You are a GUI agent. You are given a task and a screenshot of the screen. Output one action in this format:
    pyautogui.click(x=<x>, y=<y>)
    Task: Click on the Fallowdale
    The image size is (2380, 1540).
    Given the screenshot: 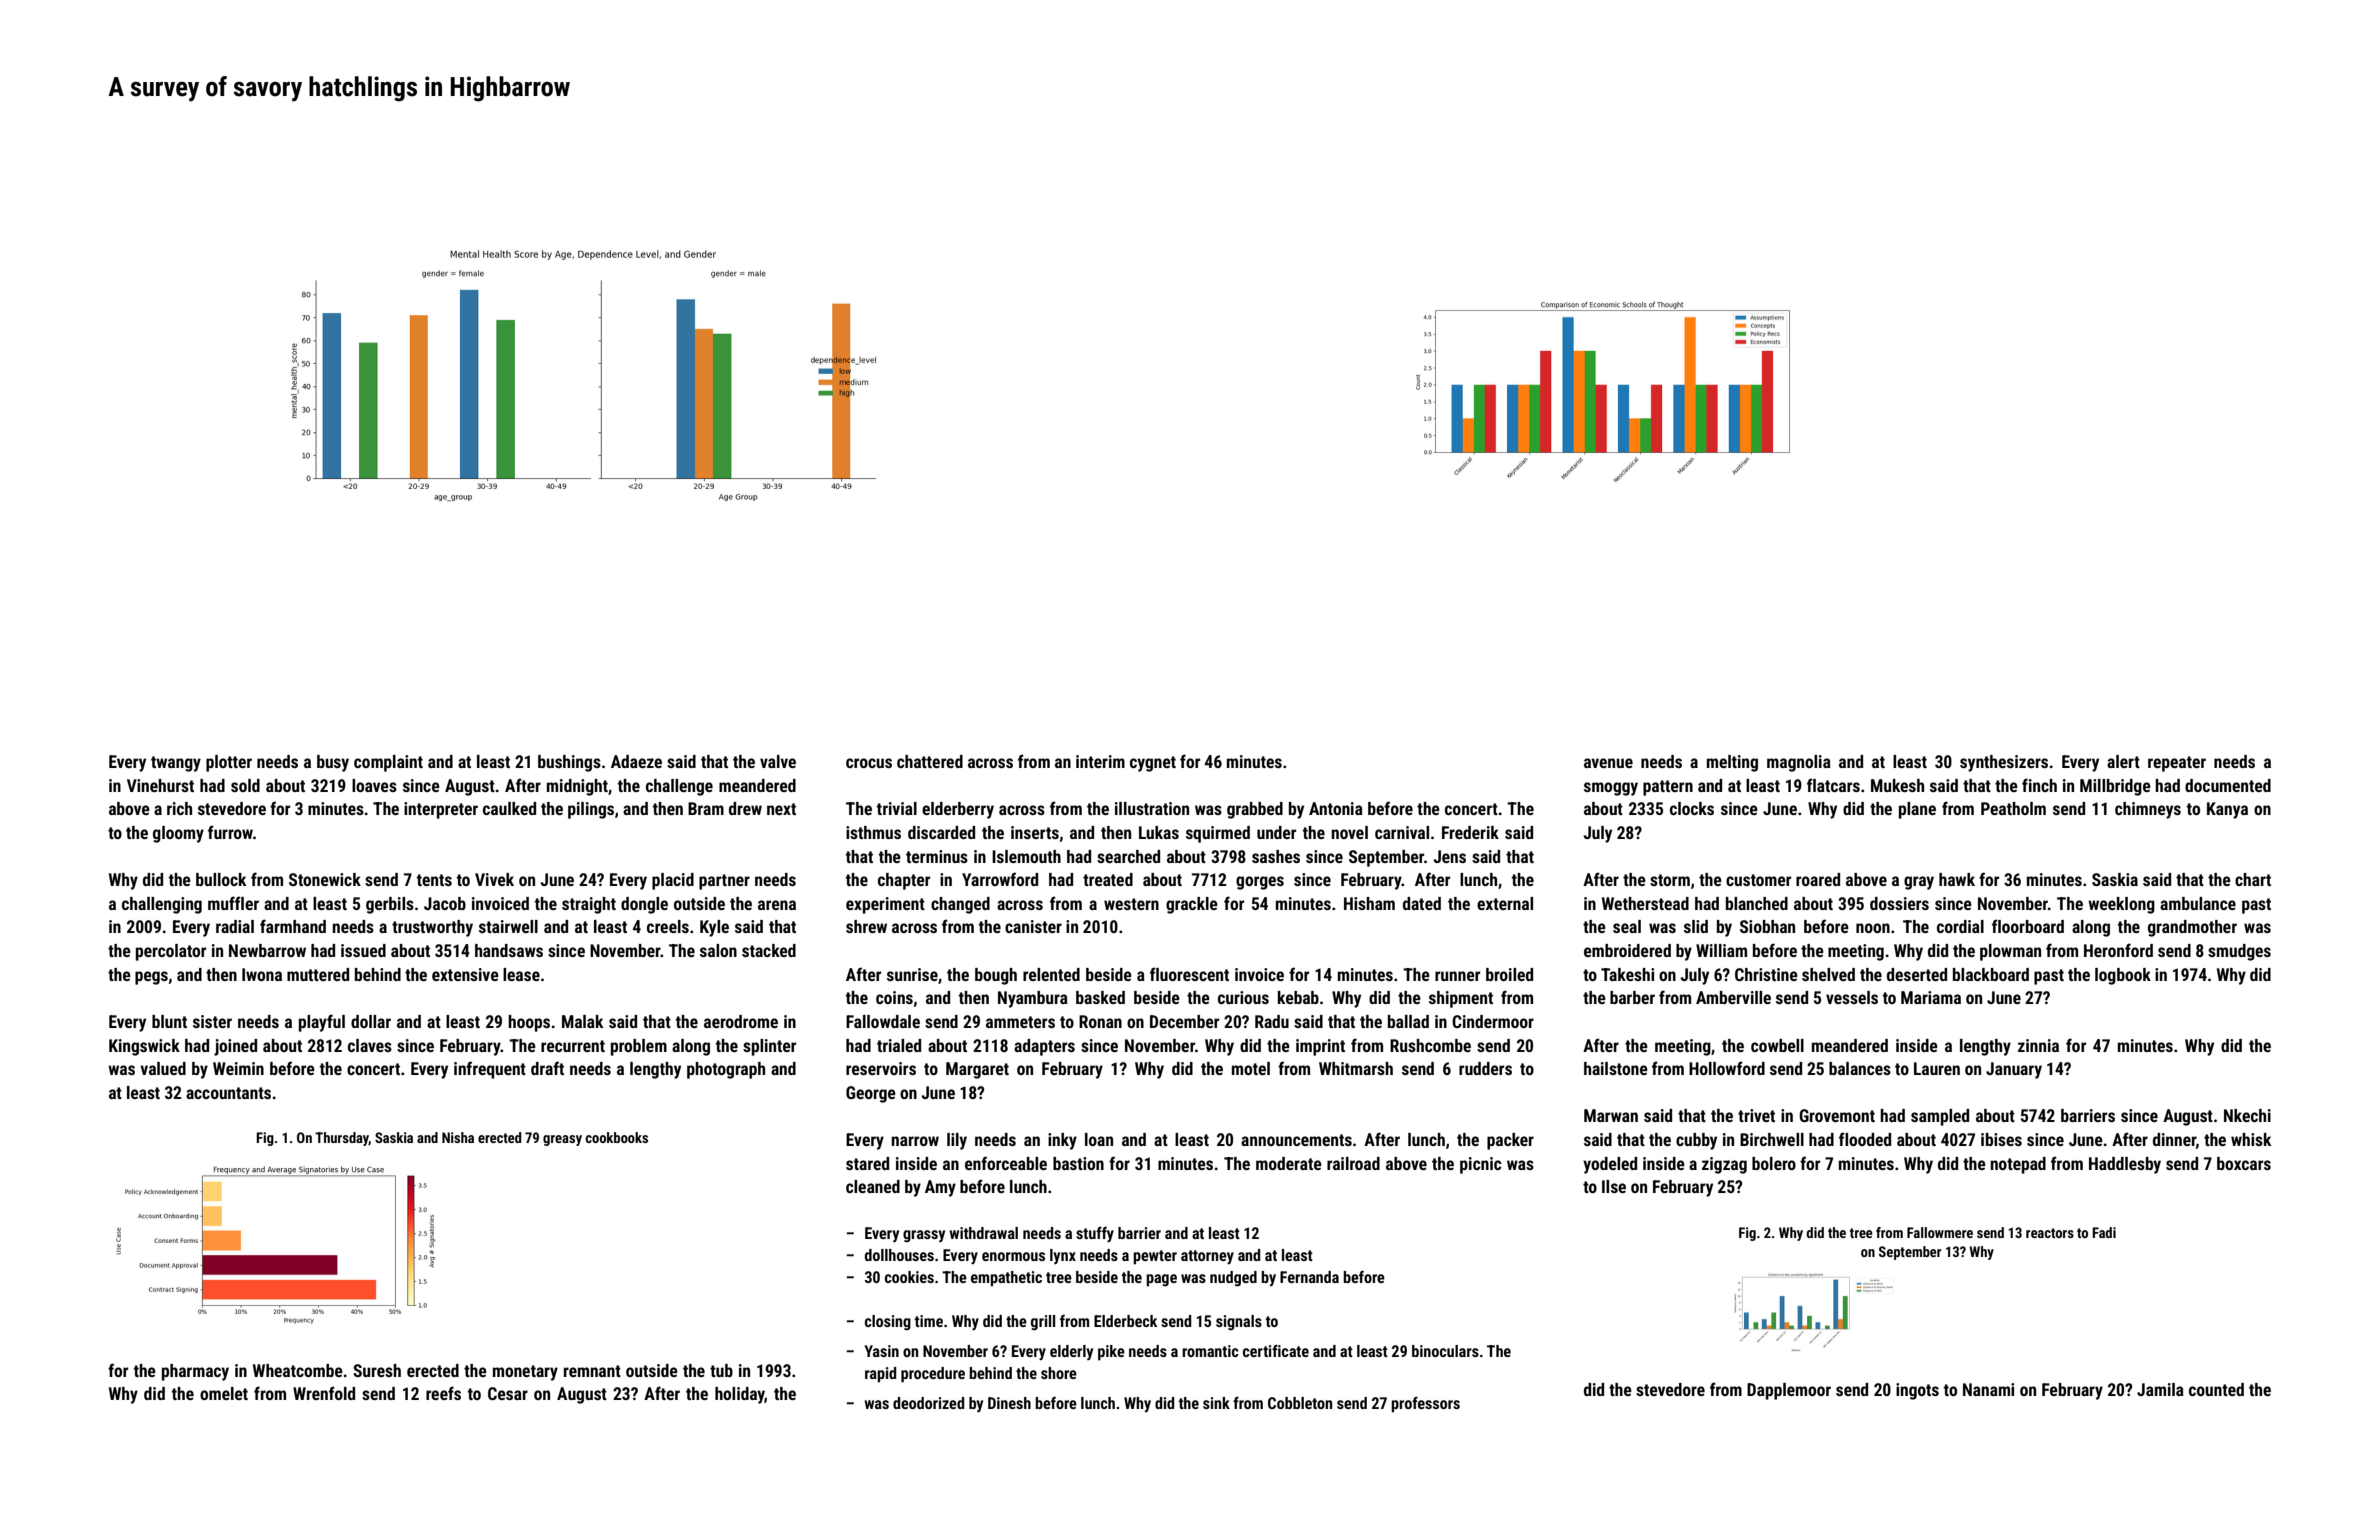 What is the action you would take?
    pyautogui.click(x=883, y=1021)
